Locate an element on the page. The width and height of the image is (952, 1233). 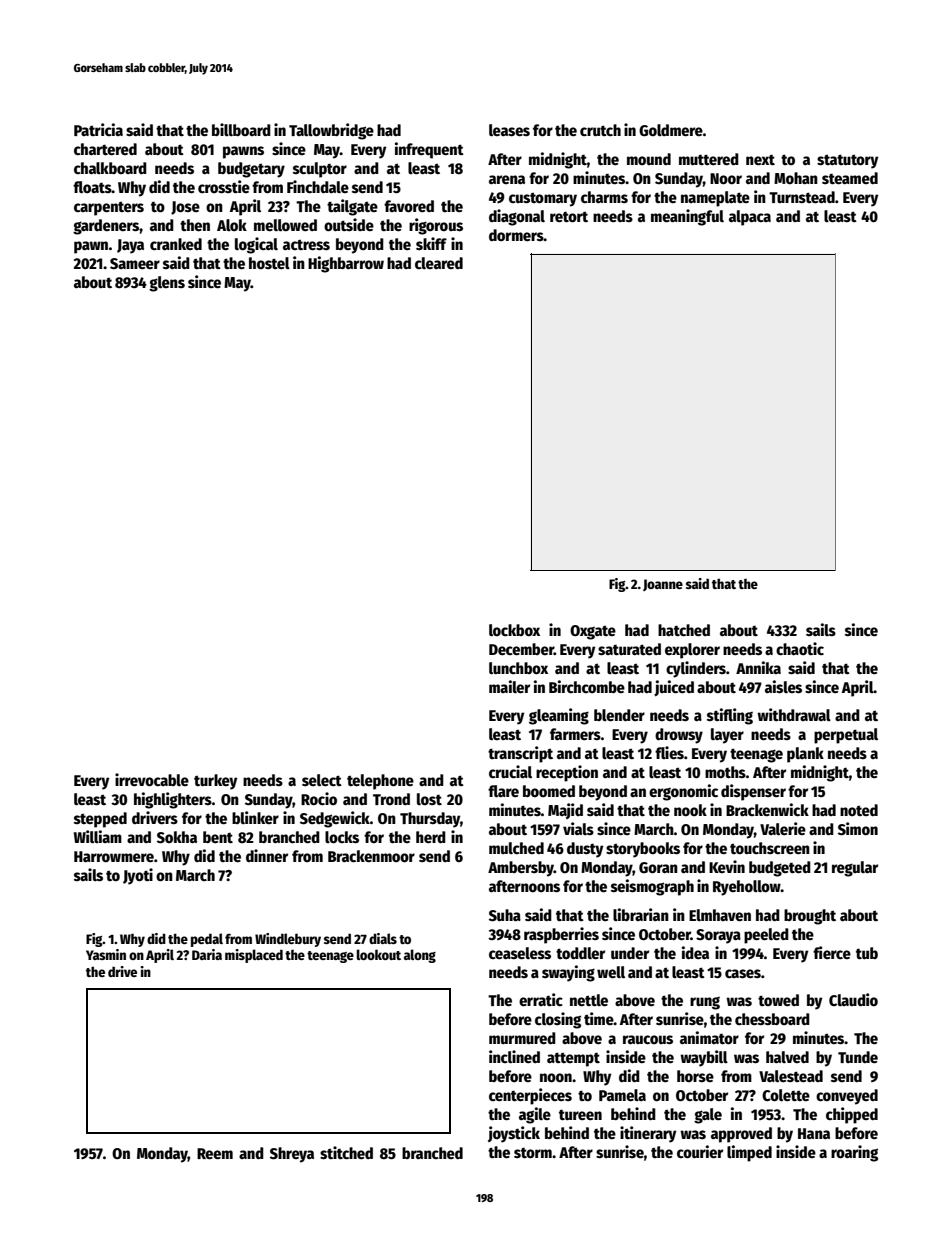
Shreya is located at coordinates (292, 1155).
